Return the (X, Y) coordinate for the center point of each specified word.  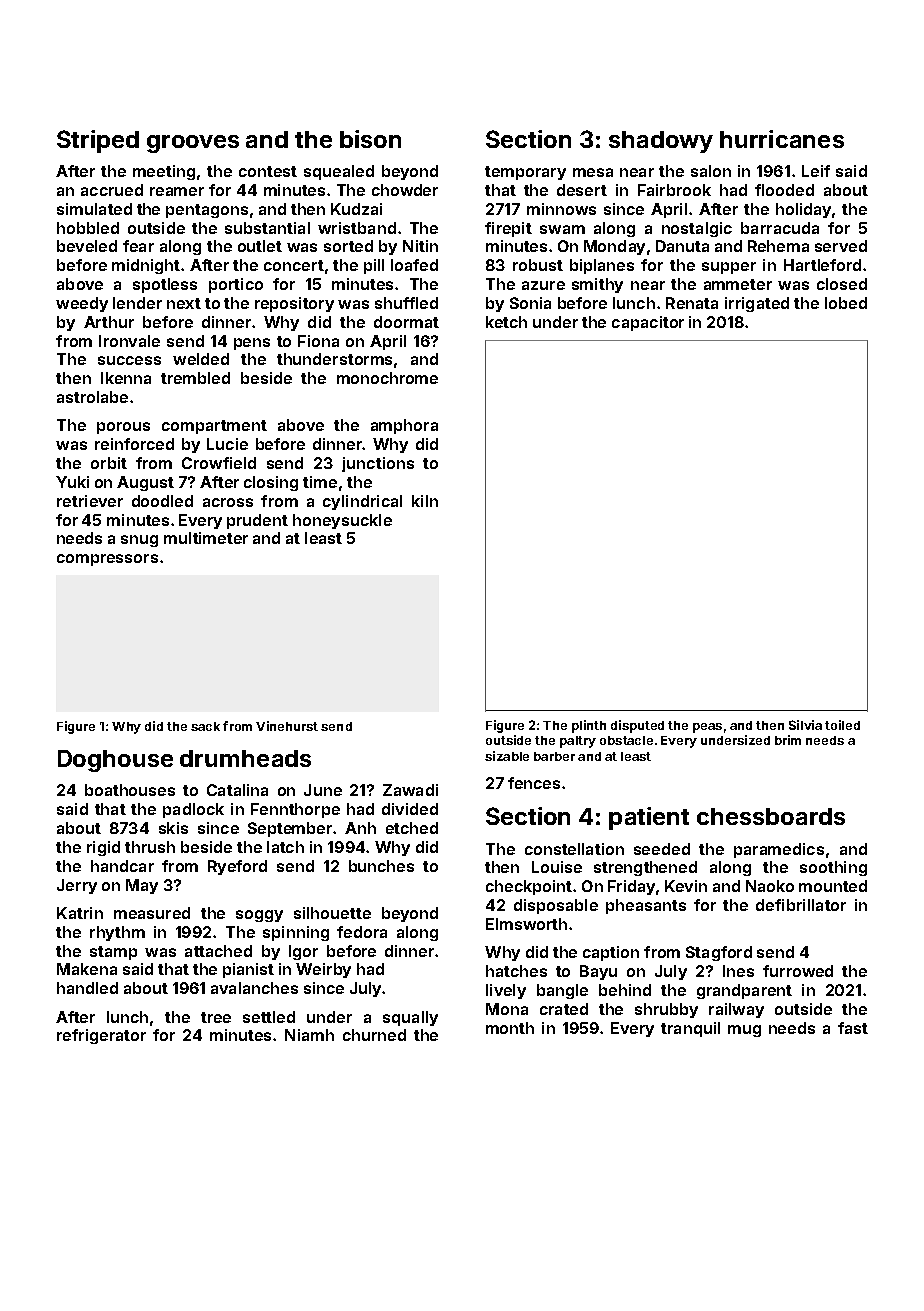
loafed (414, 265)
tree (216, 1017)
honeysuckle (342, 521)
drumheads (245, 758)
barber (554, 756)
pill (374, 266)
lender (137, 303)
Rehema (778, 246)
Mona (507, 1009)
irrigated (757, 304)
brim (788, 740)
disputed (637, 726)
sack (205, 726)
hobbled (88, 228)
